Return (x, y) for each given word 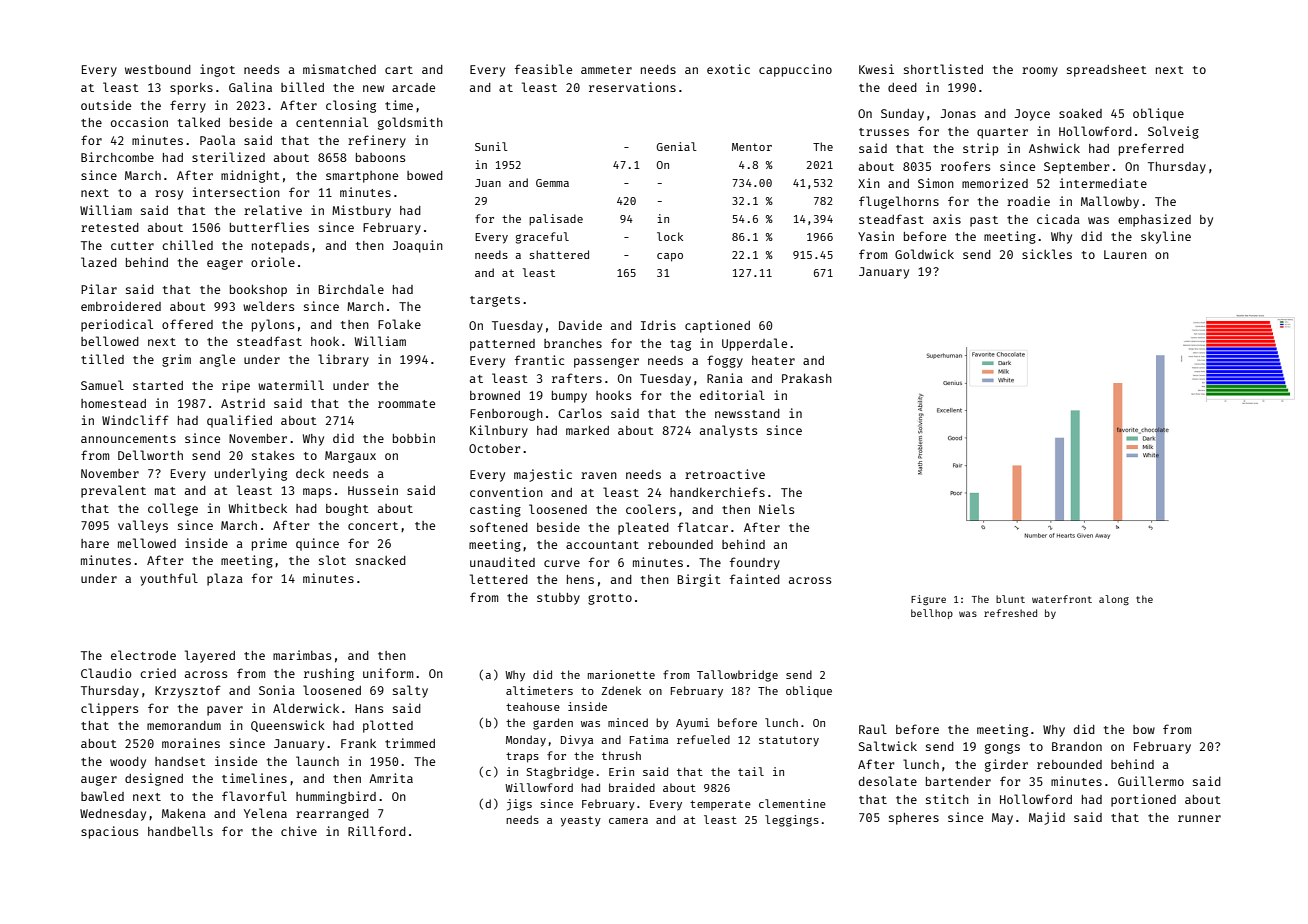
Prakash (807, 378)
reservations (632, 87)
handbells (180, 831)
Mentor (752, 147)
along (1114, 600)
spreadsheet (1107, 71)
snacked (381, 560)
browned (495, 395)
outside (106, 105)
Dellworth (150, 455)
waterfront (1062, 599)
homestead (113, 403)
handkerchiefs (717, 492)
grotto (610, 599)
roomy (1040, 72)
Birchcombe (117, 157)
